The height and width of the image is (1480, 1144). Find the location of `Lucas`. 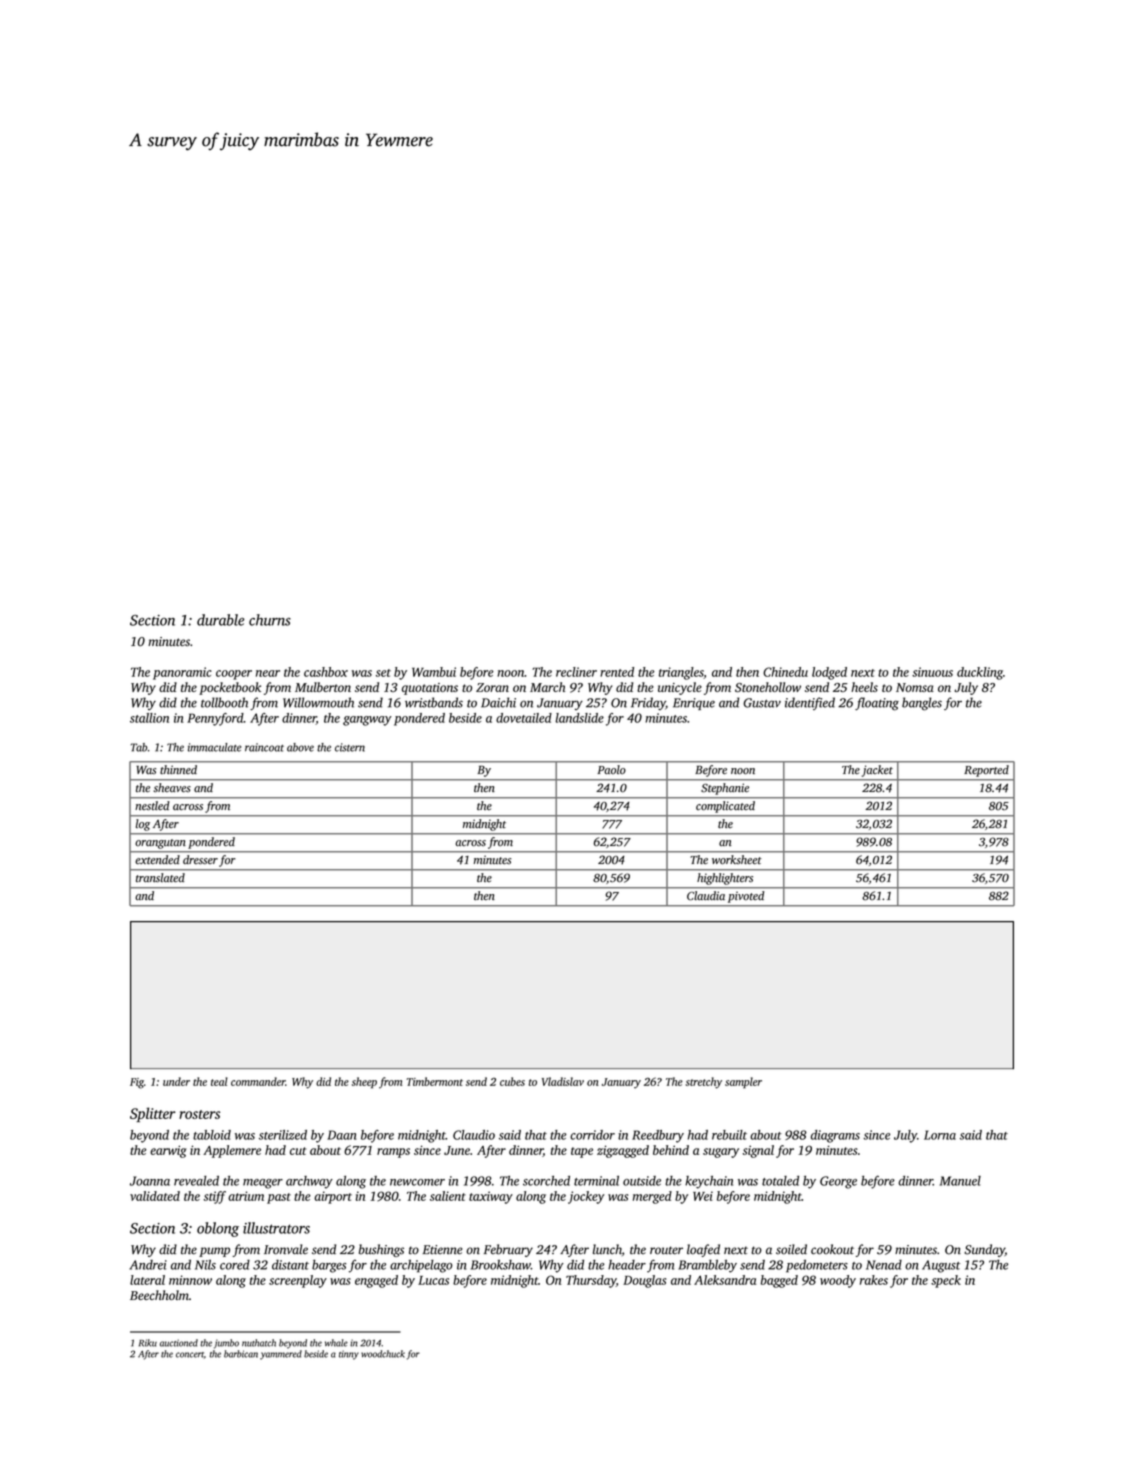

Lucas is located at coordinates (433, 1280).
